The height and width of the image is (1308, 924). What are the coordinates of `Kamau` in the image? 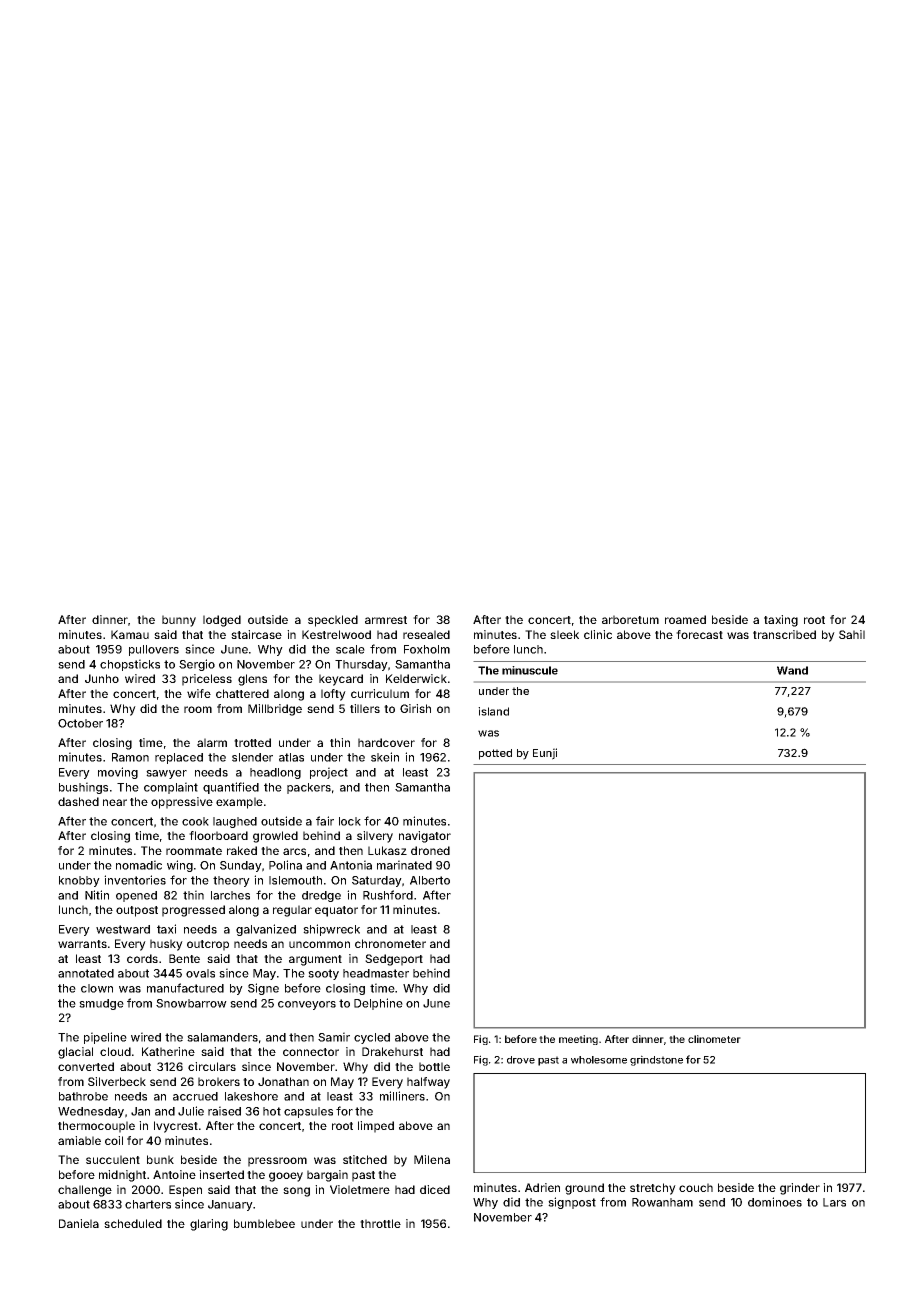 It's located at (130, 634).
